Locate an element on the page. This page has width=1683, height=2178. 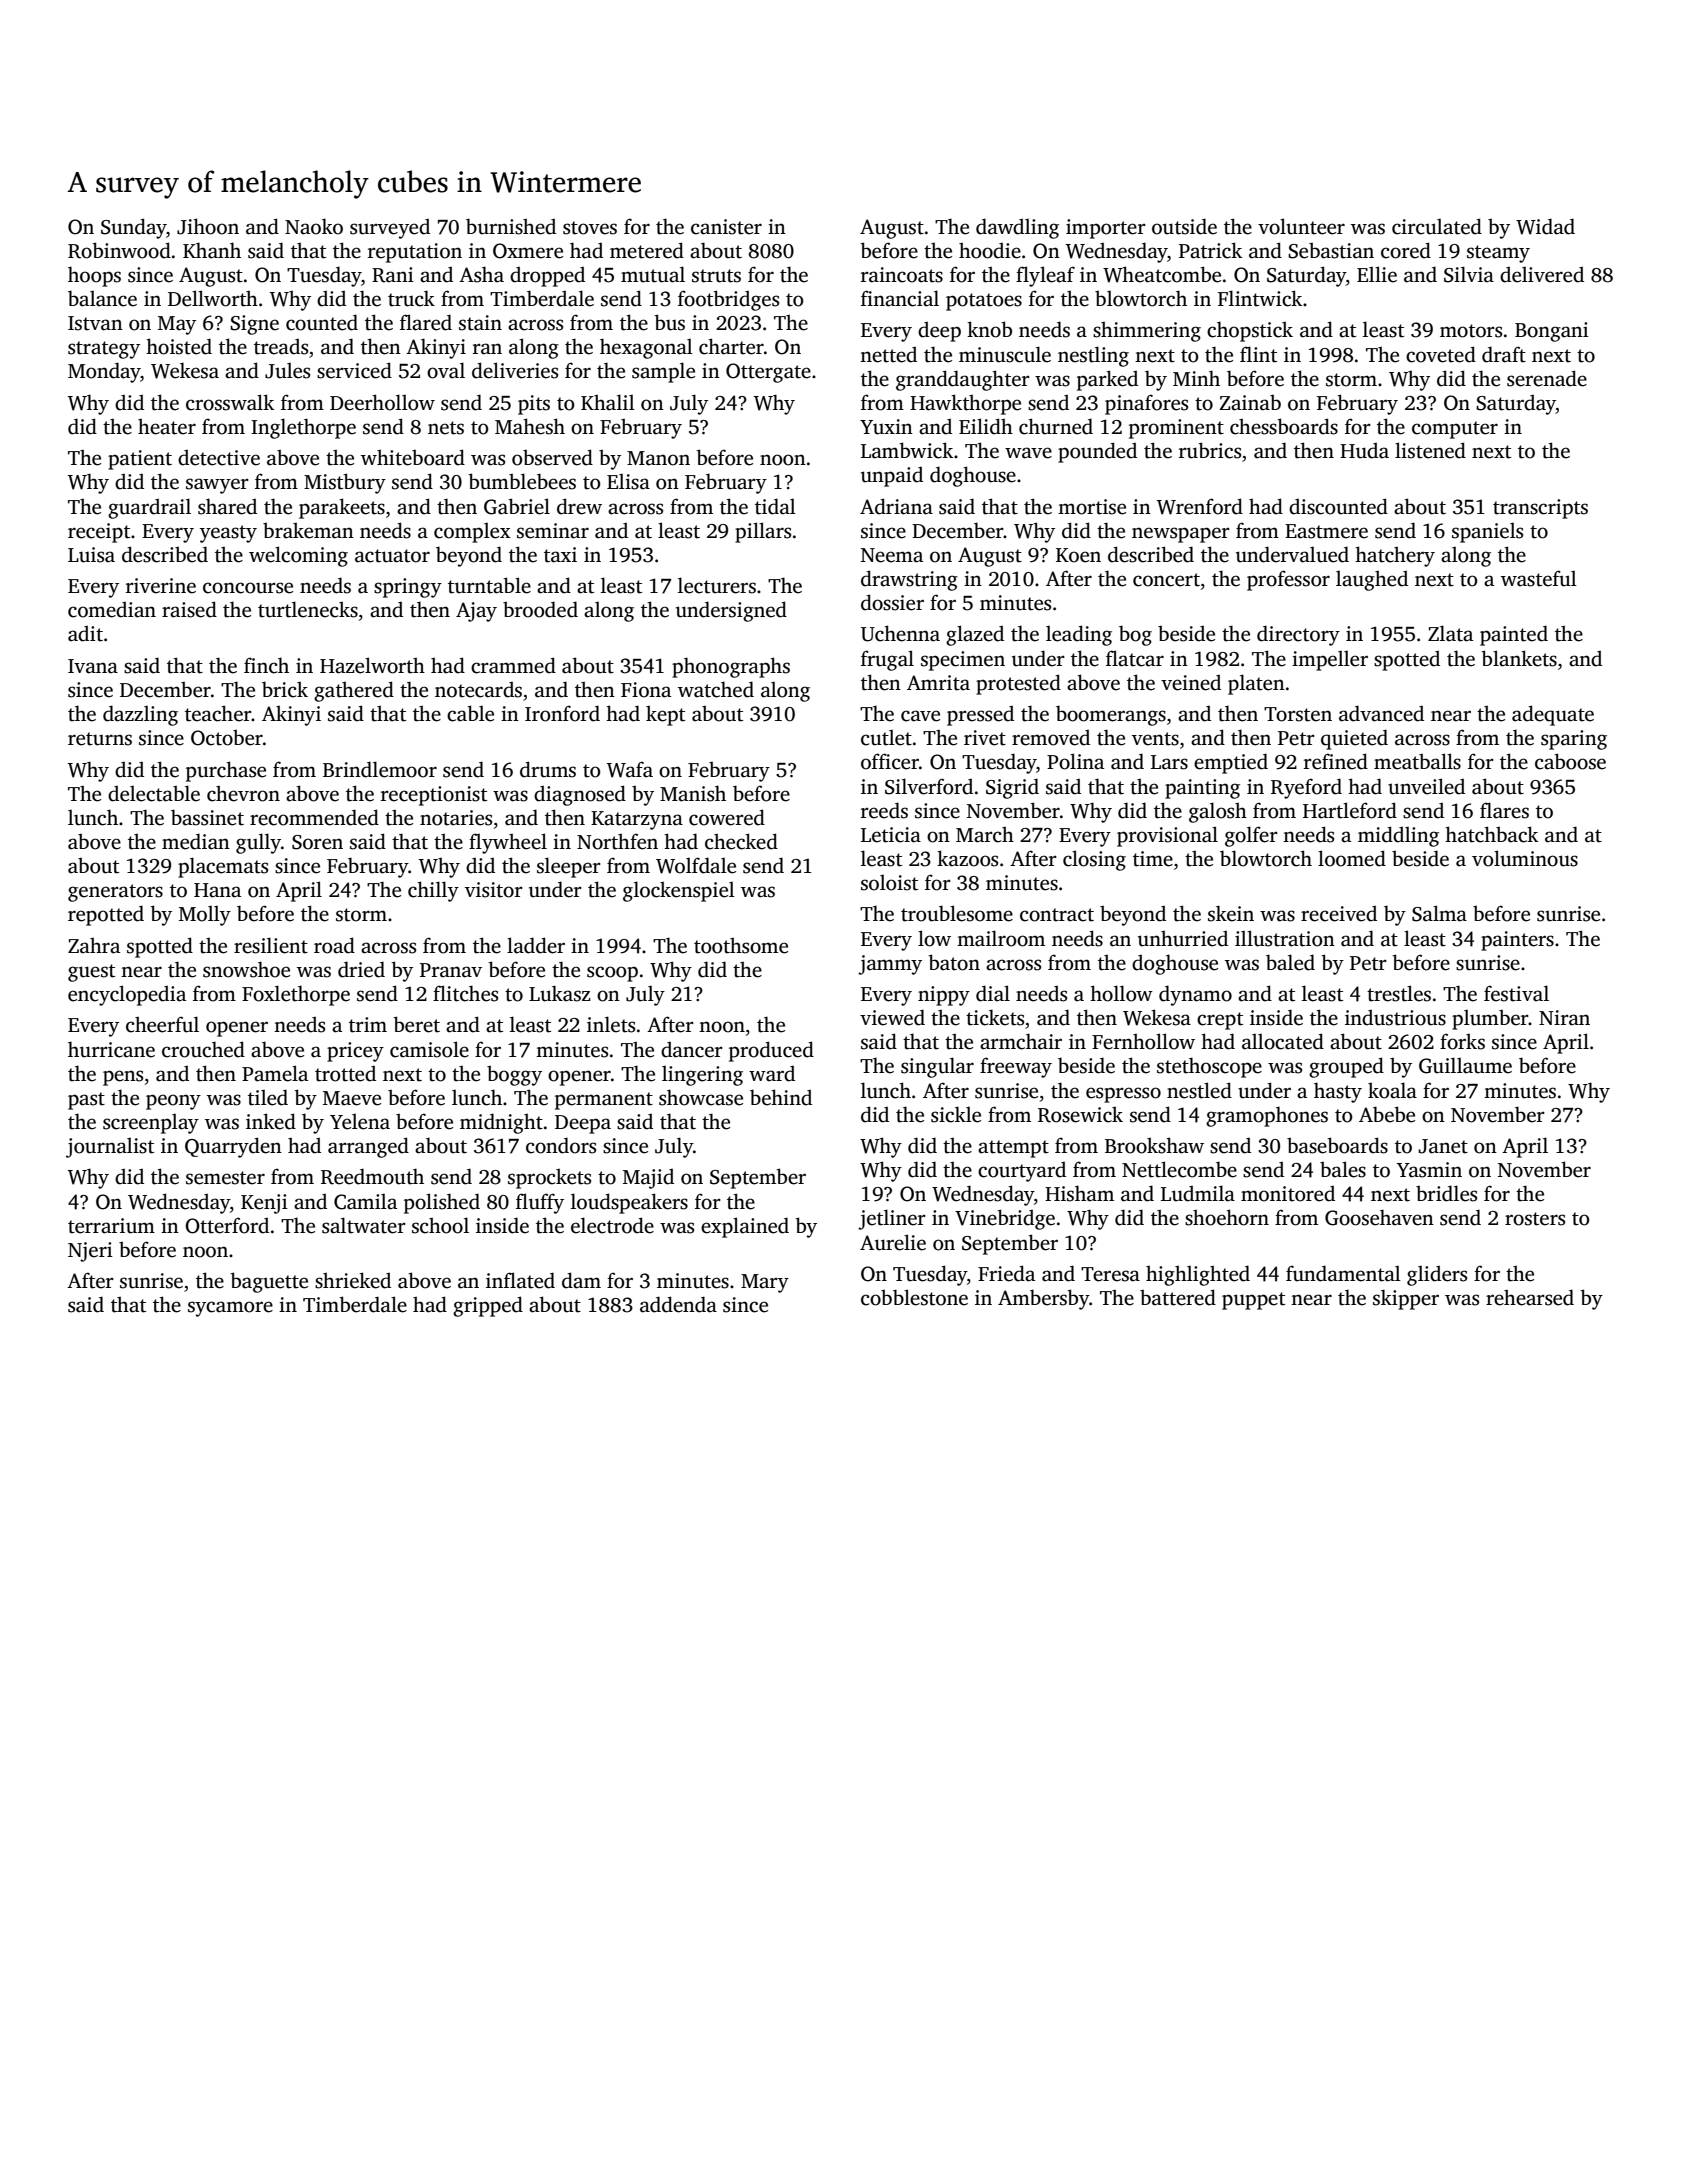
kazoos is located at coordinates (967, 858).
